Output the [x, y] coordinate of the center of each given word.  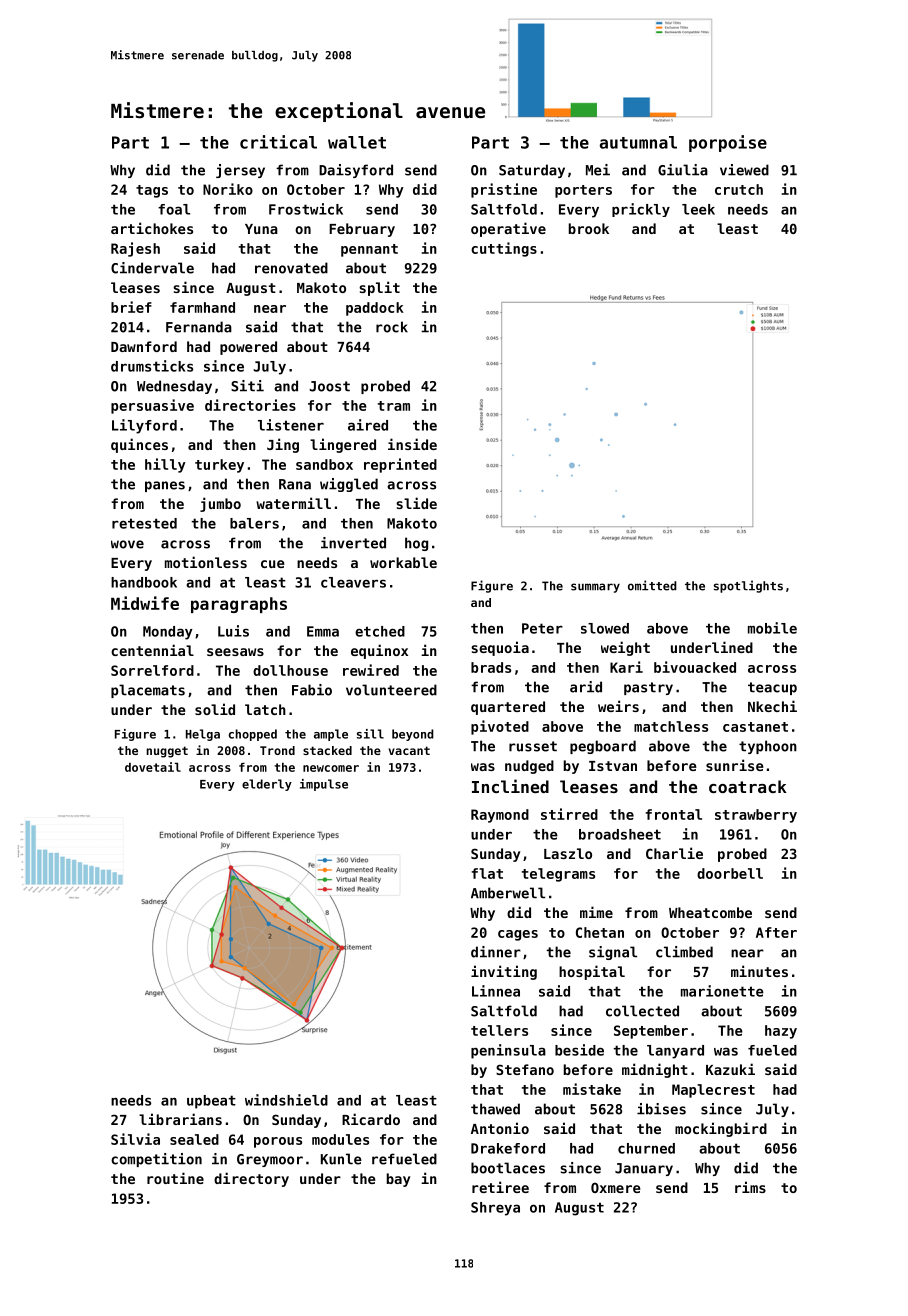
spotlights [748, 586]
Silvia [135, 1139]
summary [595, 588]
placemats [148, 691]
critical [278, 142]
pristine [504, 190]
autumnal [638, 142]
